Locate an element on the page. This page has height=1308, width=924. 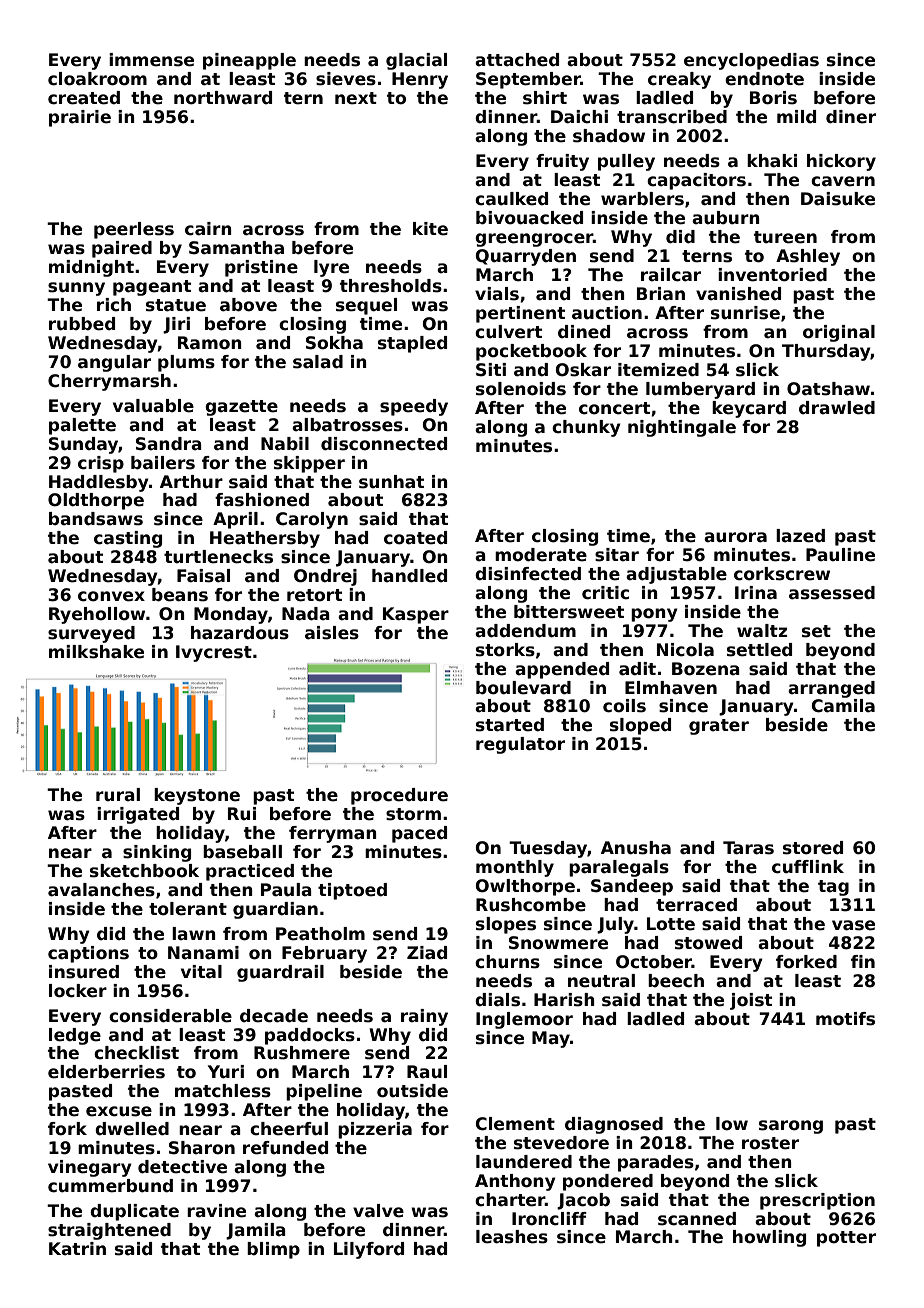
ferryman is located at coordinates (333, 834).
